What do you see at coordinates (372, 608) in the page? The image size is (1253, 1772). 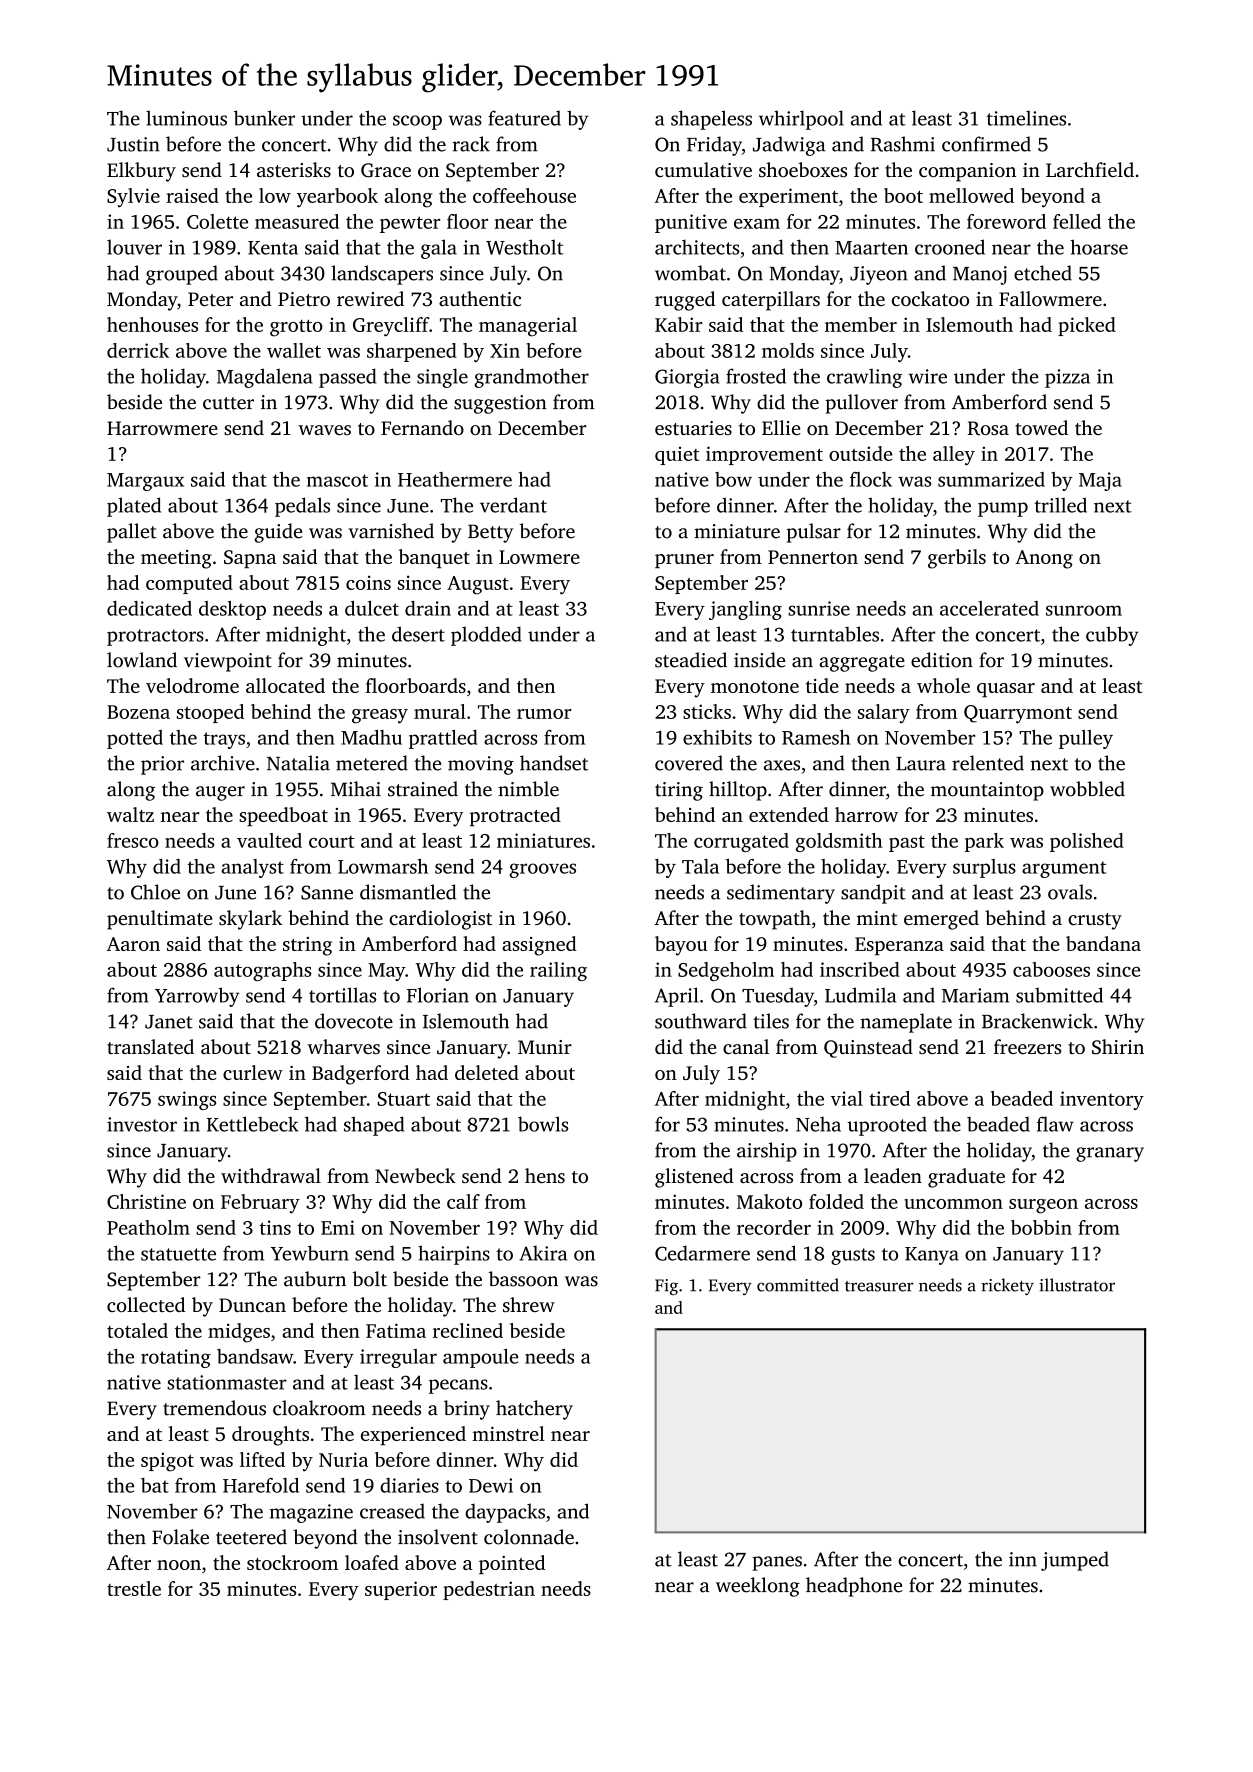 I see `dulcet` at bounding box center [372, 608].
